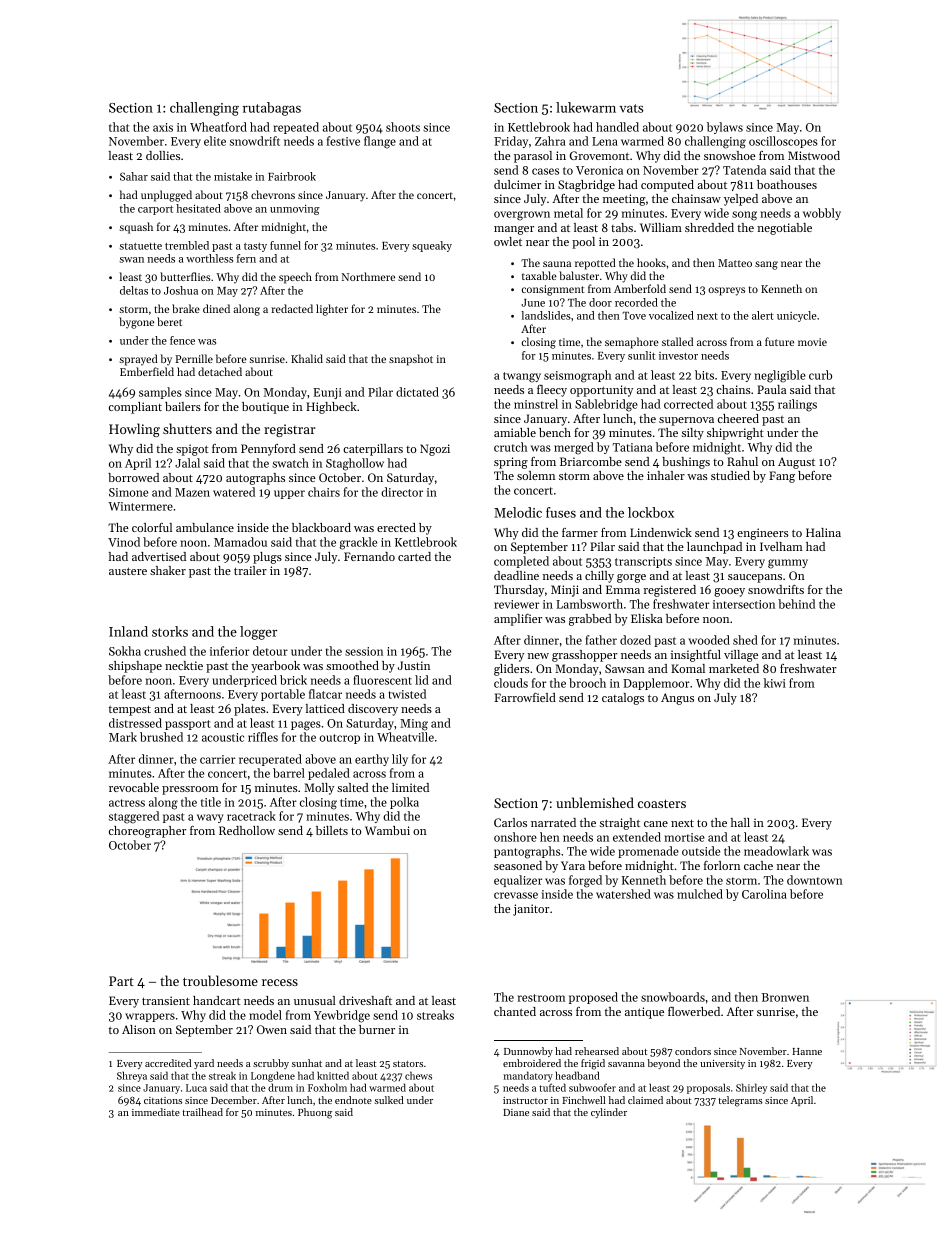 The height and width of the screenshot is (1233, 952). I want to click on oscilloscopes, so click(783, 142).
